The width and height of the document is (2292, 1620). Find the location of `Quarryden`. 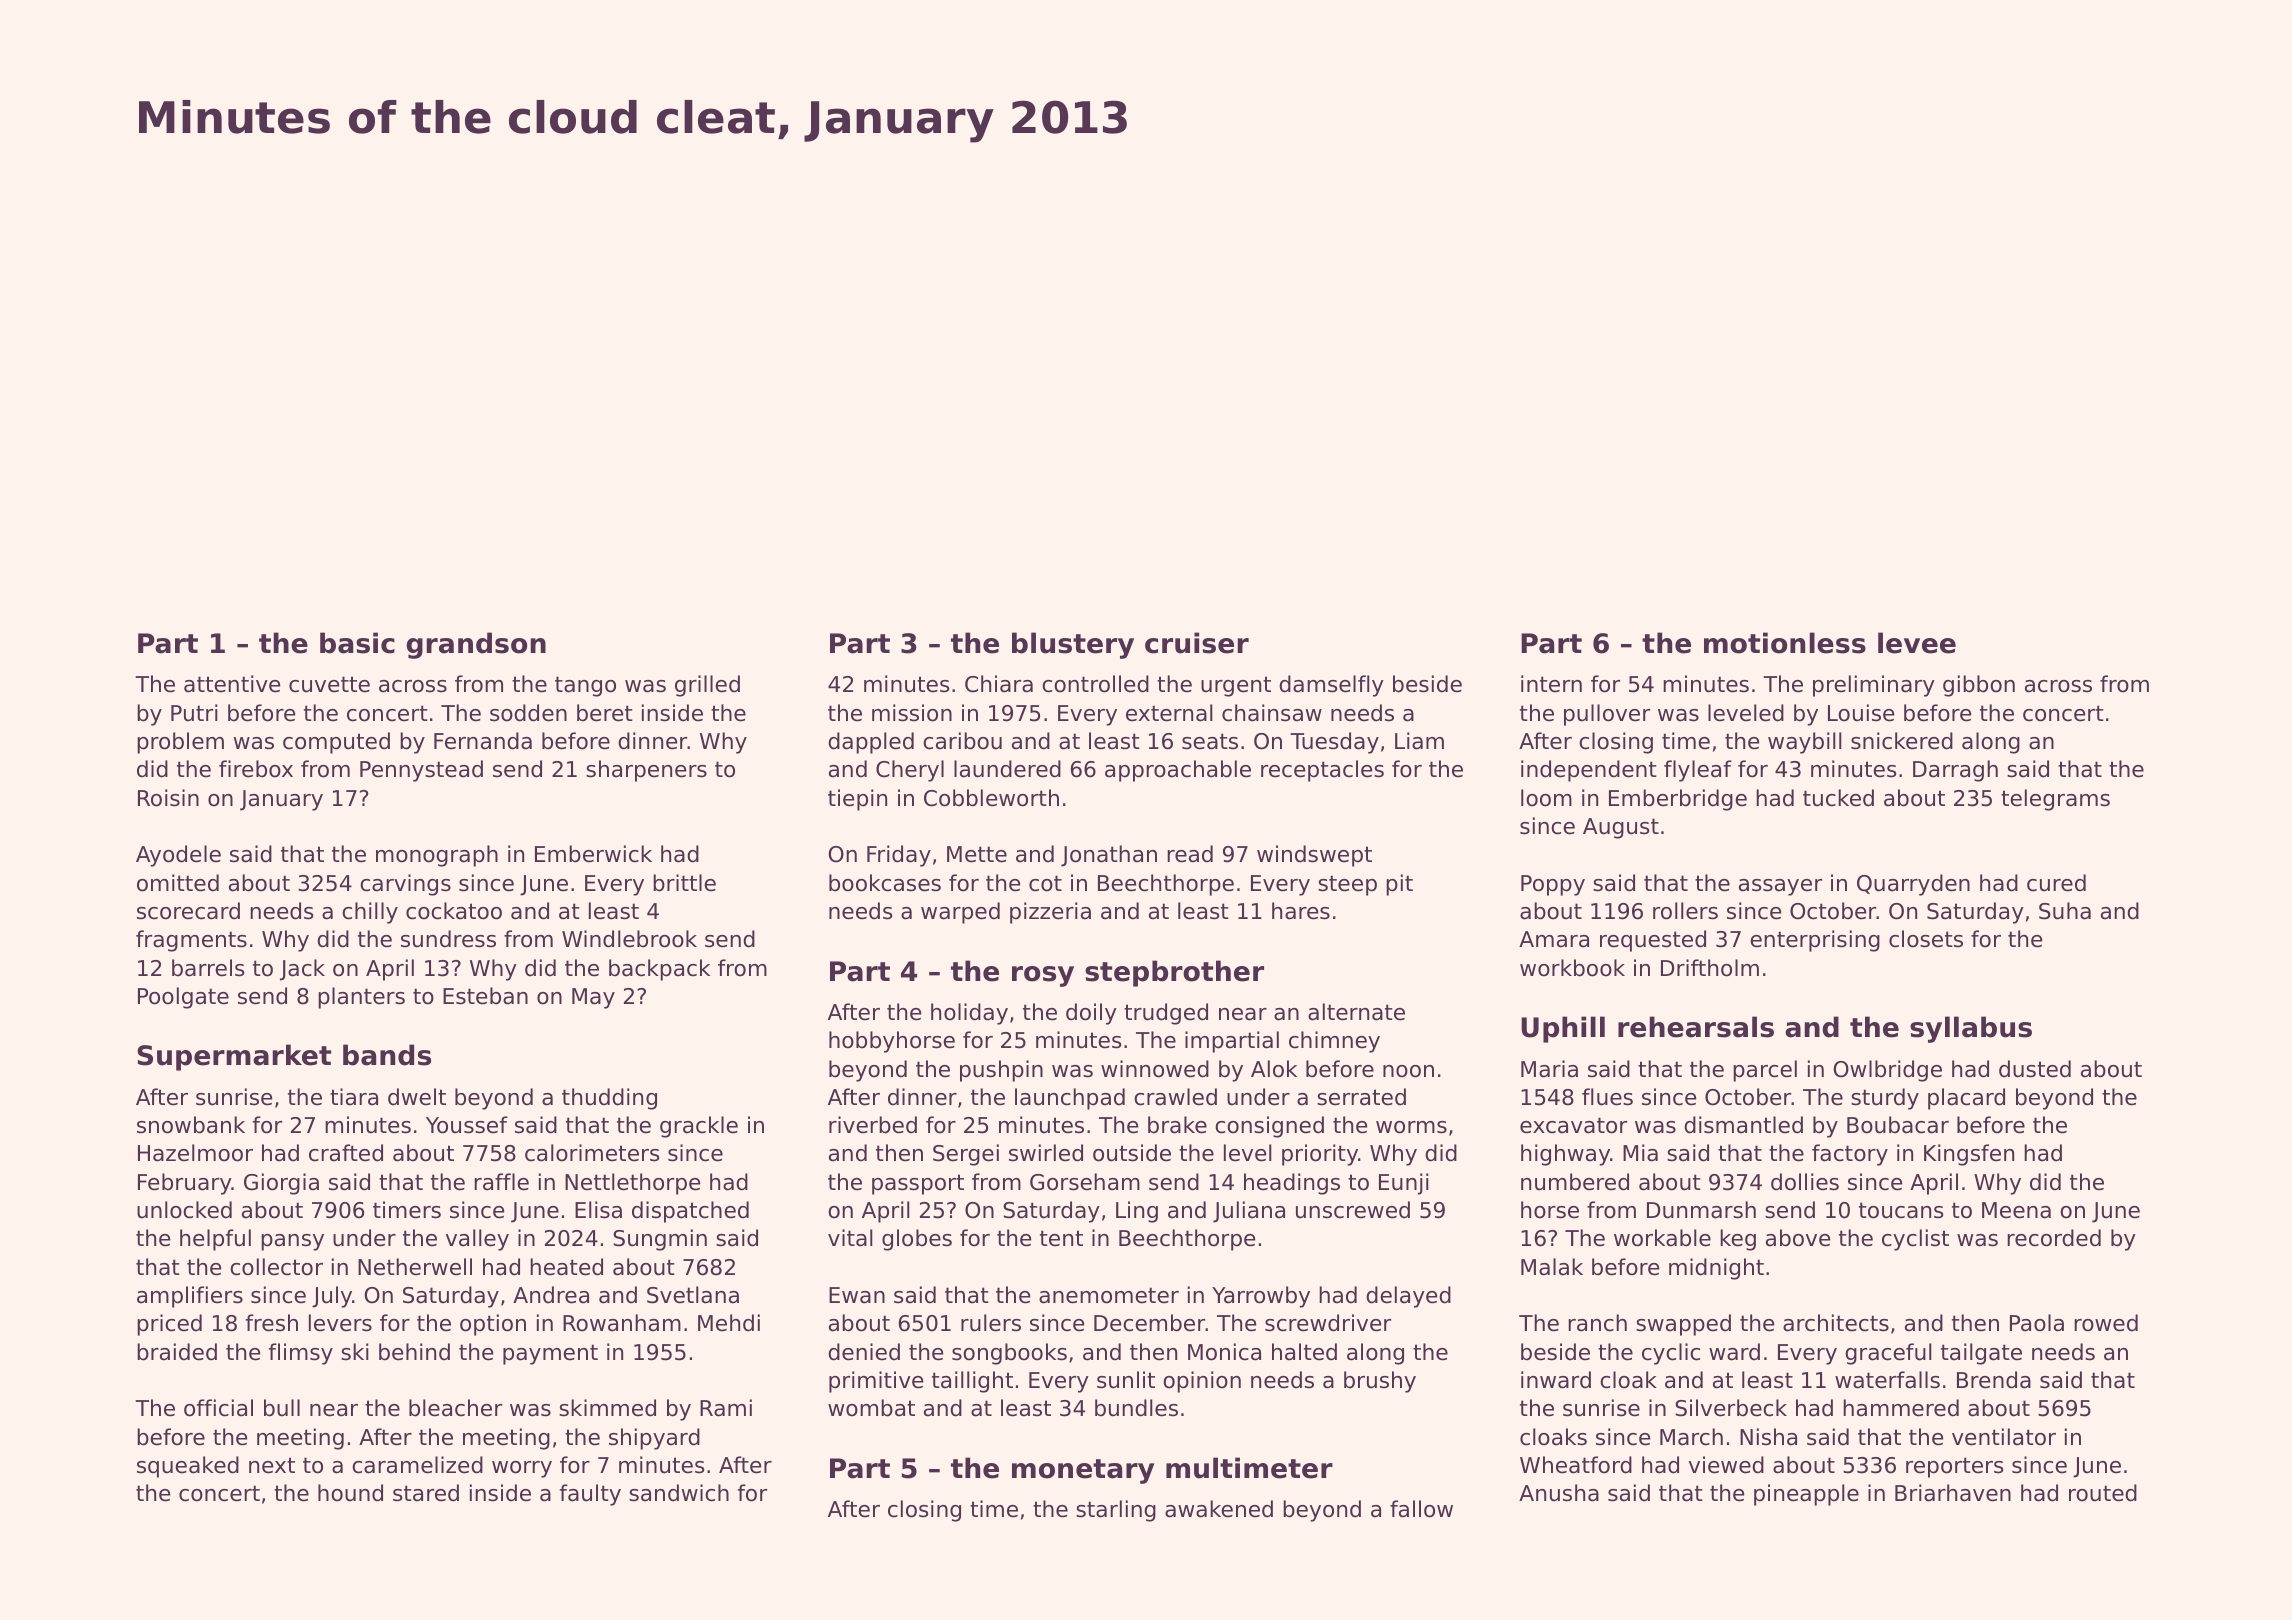

Quarryden is located at coordinates (1913, 885).
